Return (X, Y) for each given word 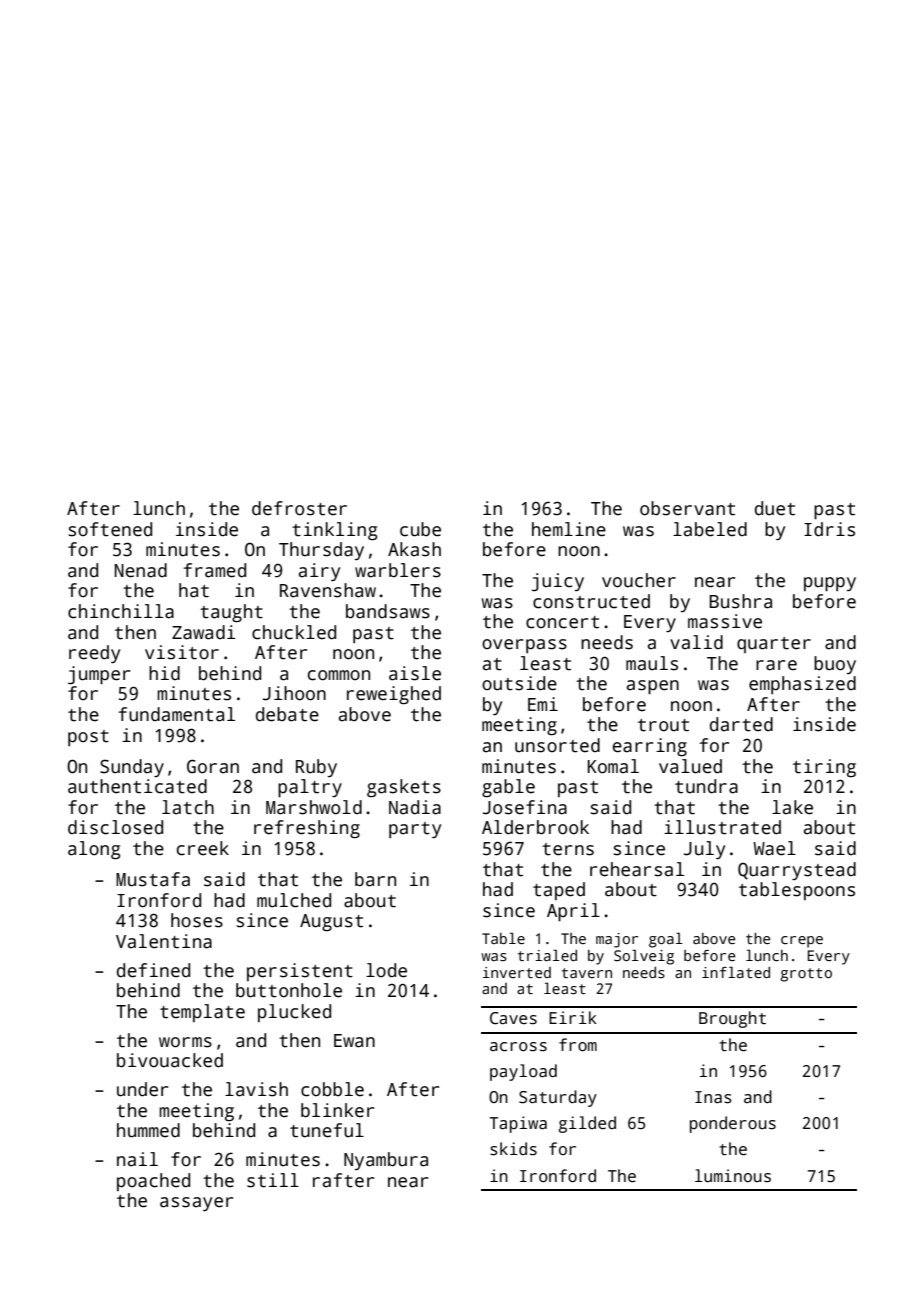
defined (153, 970)
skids (513, 1149)
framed (215, 570)
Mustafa (153, 879)
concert (562, 622)
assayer (196, 1204)
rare (776, 665)
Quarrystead (797, 871)
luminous (733, 1176)
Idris (829, 529)
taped (559, 891)
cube (420, 529)
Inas (713, 1097)
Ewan (354, 1041)
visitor (182, 652)
